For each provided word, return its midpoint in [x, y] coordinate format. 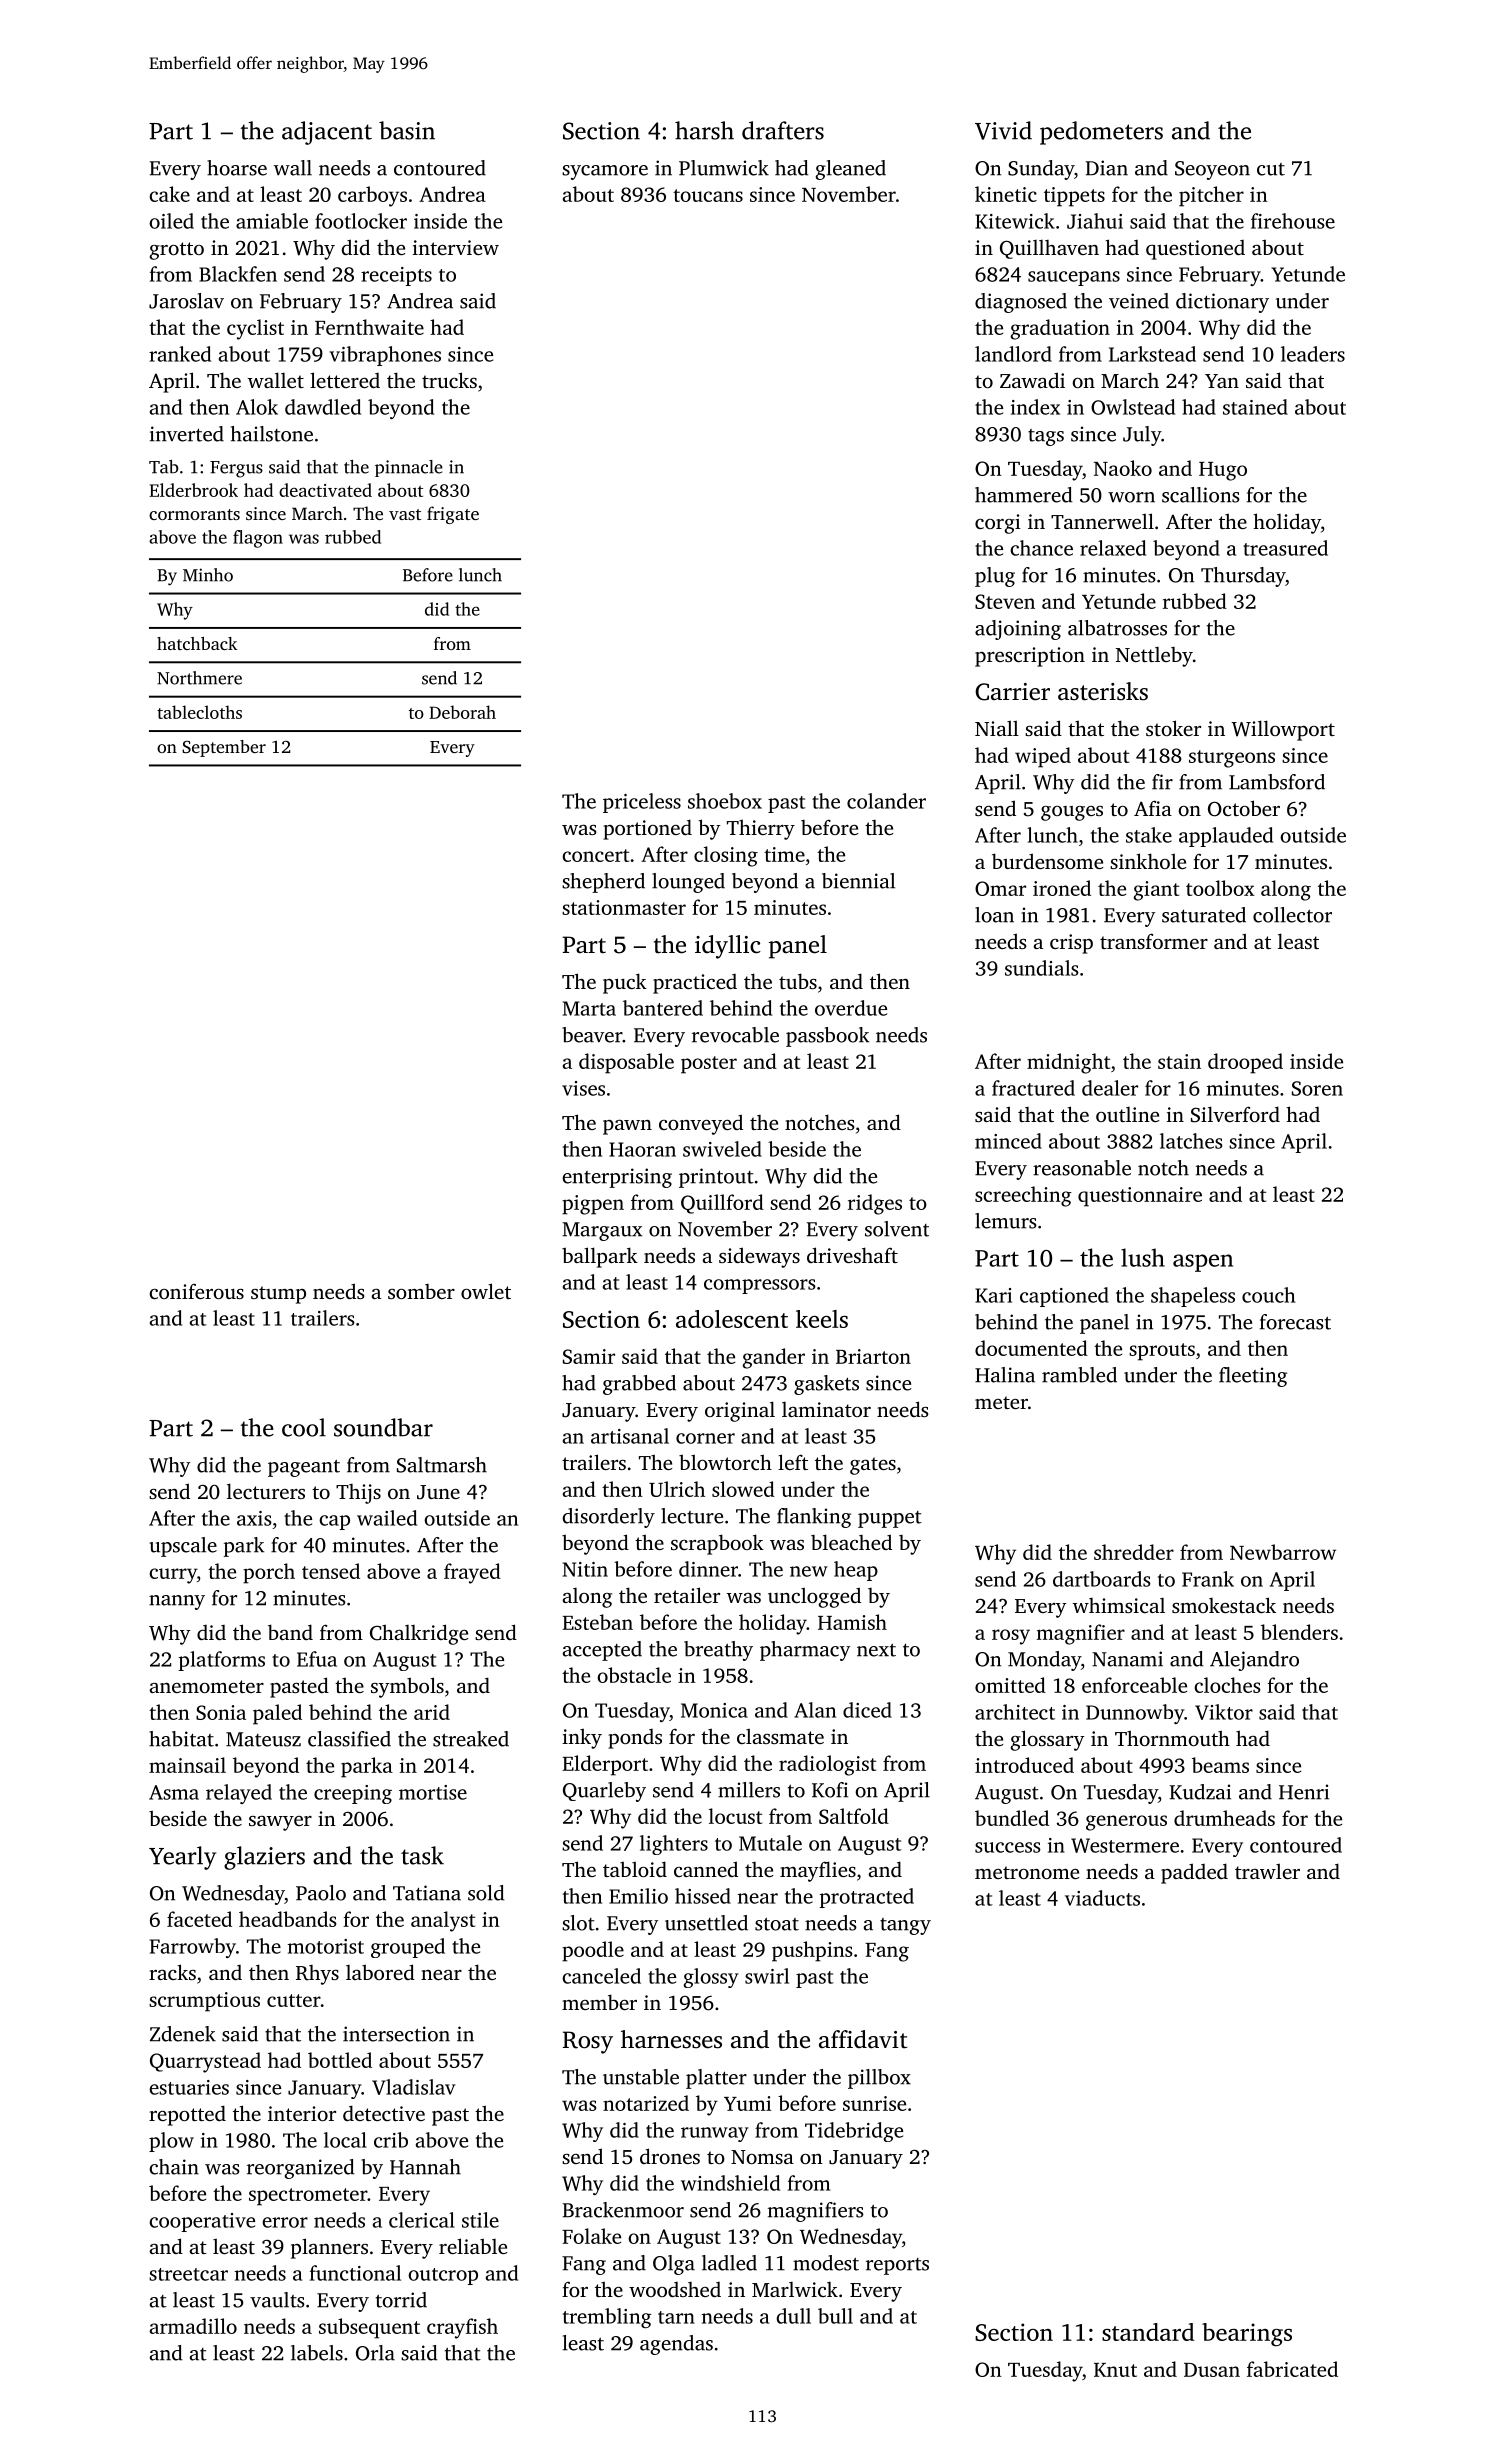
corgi [998, 524]
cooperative [202, 2222]
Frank [1208, 1579]
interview [456, 247]
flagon [258, 539]
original [740, 1411]
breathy [718, 1651]
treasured [1285, 548]
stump [278, 1295]
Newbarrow [1283, 1552]
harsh [704, 130]
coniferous [196, 1291]
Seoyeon [1212, 170]
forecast [1295, 1322]
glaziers [264, 1858]
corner [705, 1438]
